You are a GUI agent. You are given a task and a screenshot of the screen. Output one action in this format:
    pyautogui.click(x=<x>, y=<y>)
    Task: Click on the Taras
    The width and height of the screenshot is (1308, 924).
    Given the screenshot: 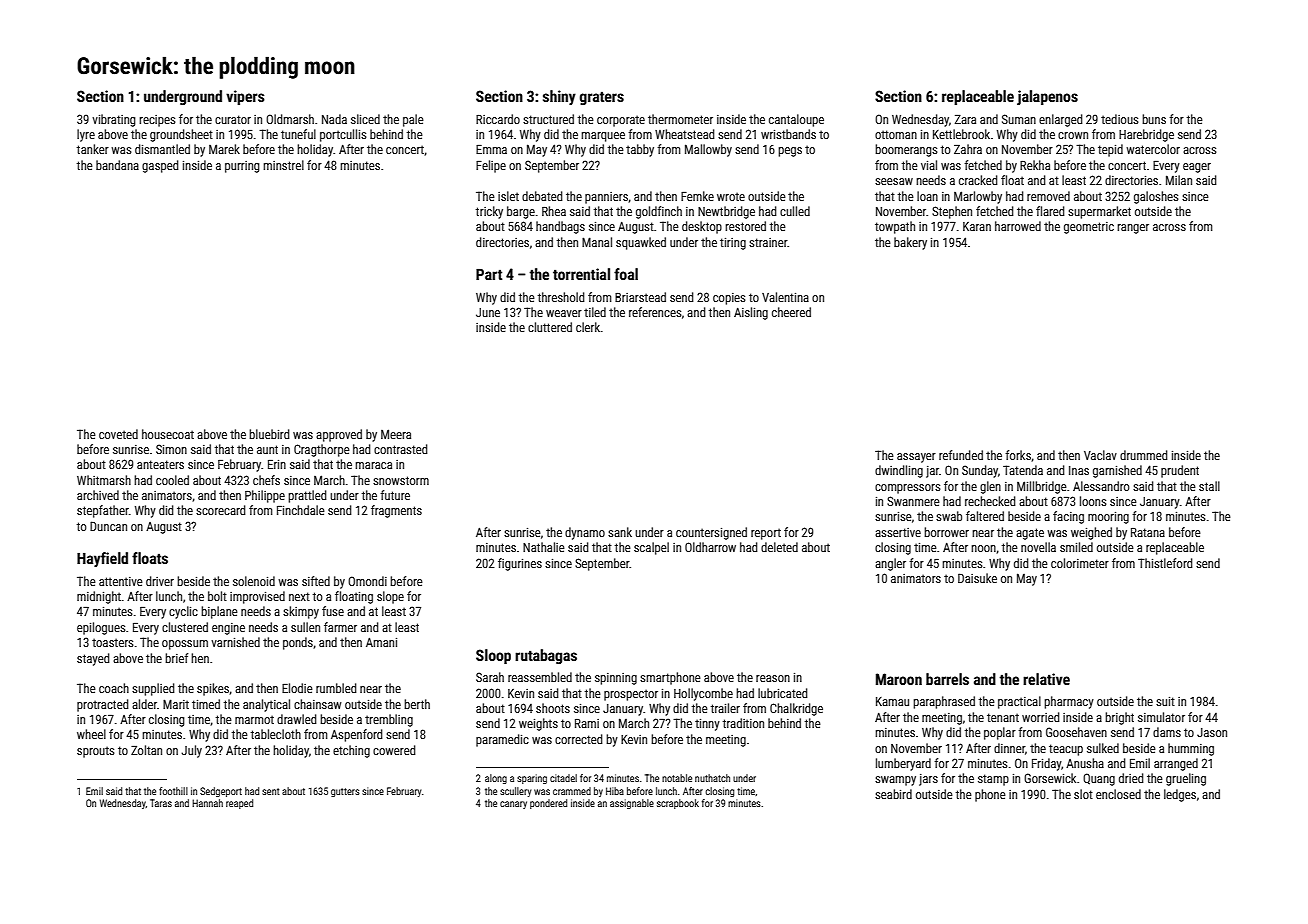 What is the action you would take?
    pyautogui.click(x=161, y=803)
